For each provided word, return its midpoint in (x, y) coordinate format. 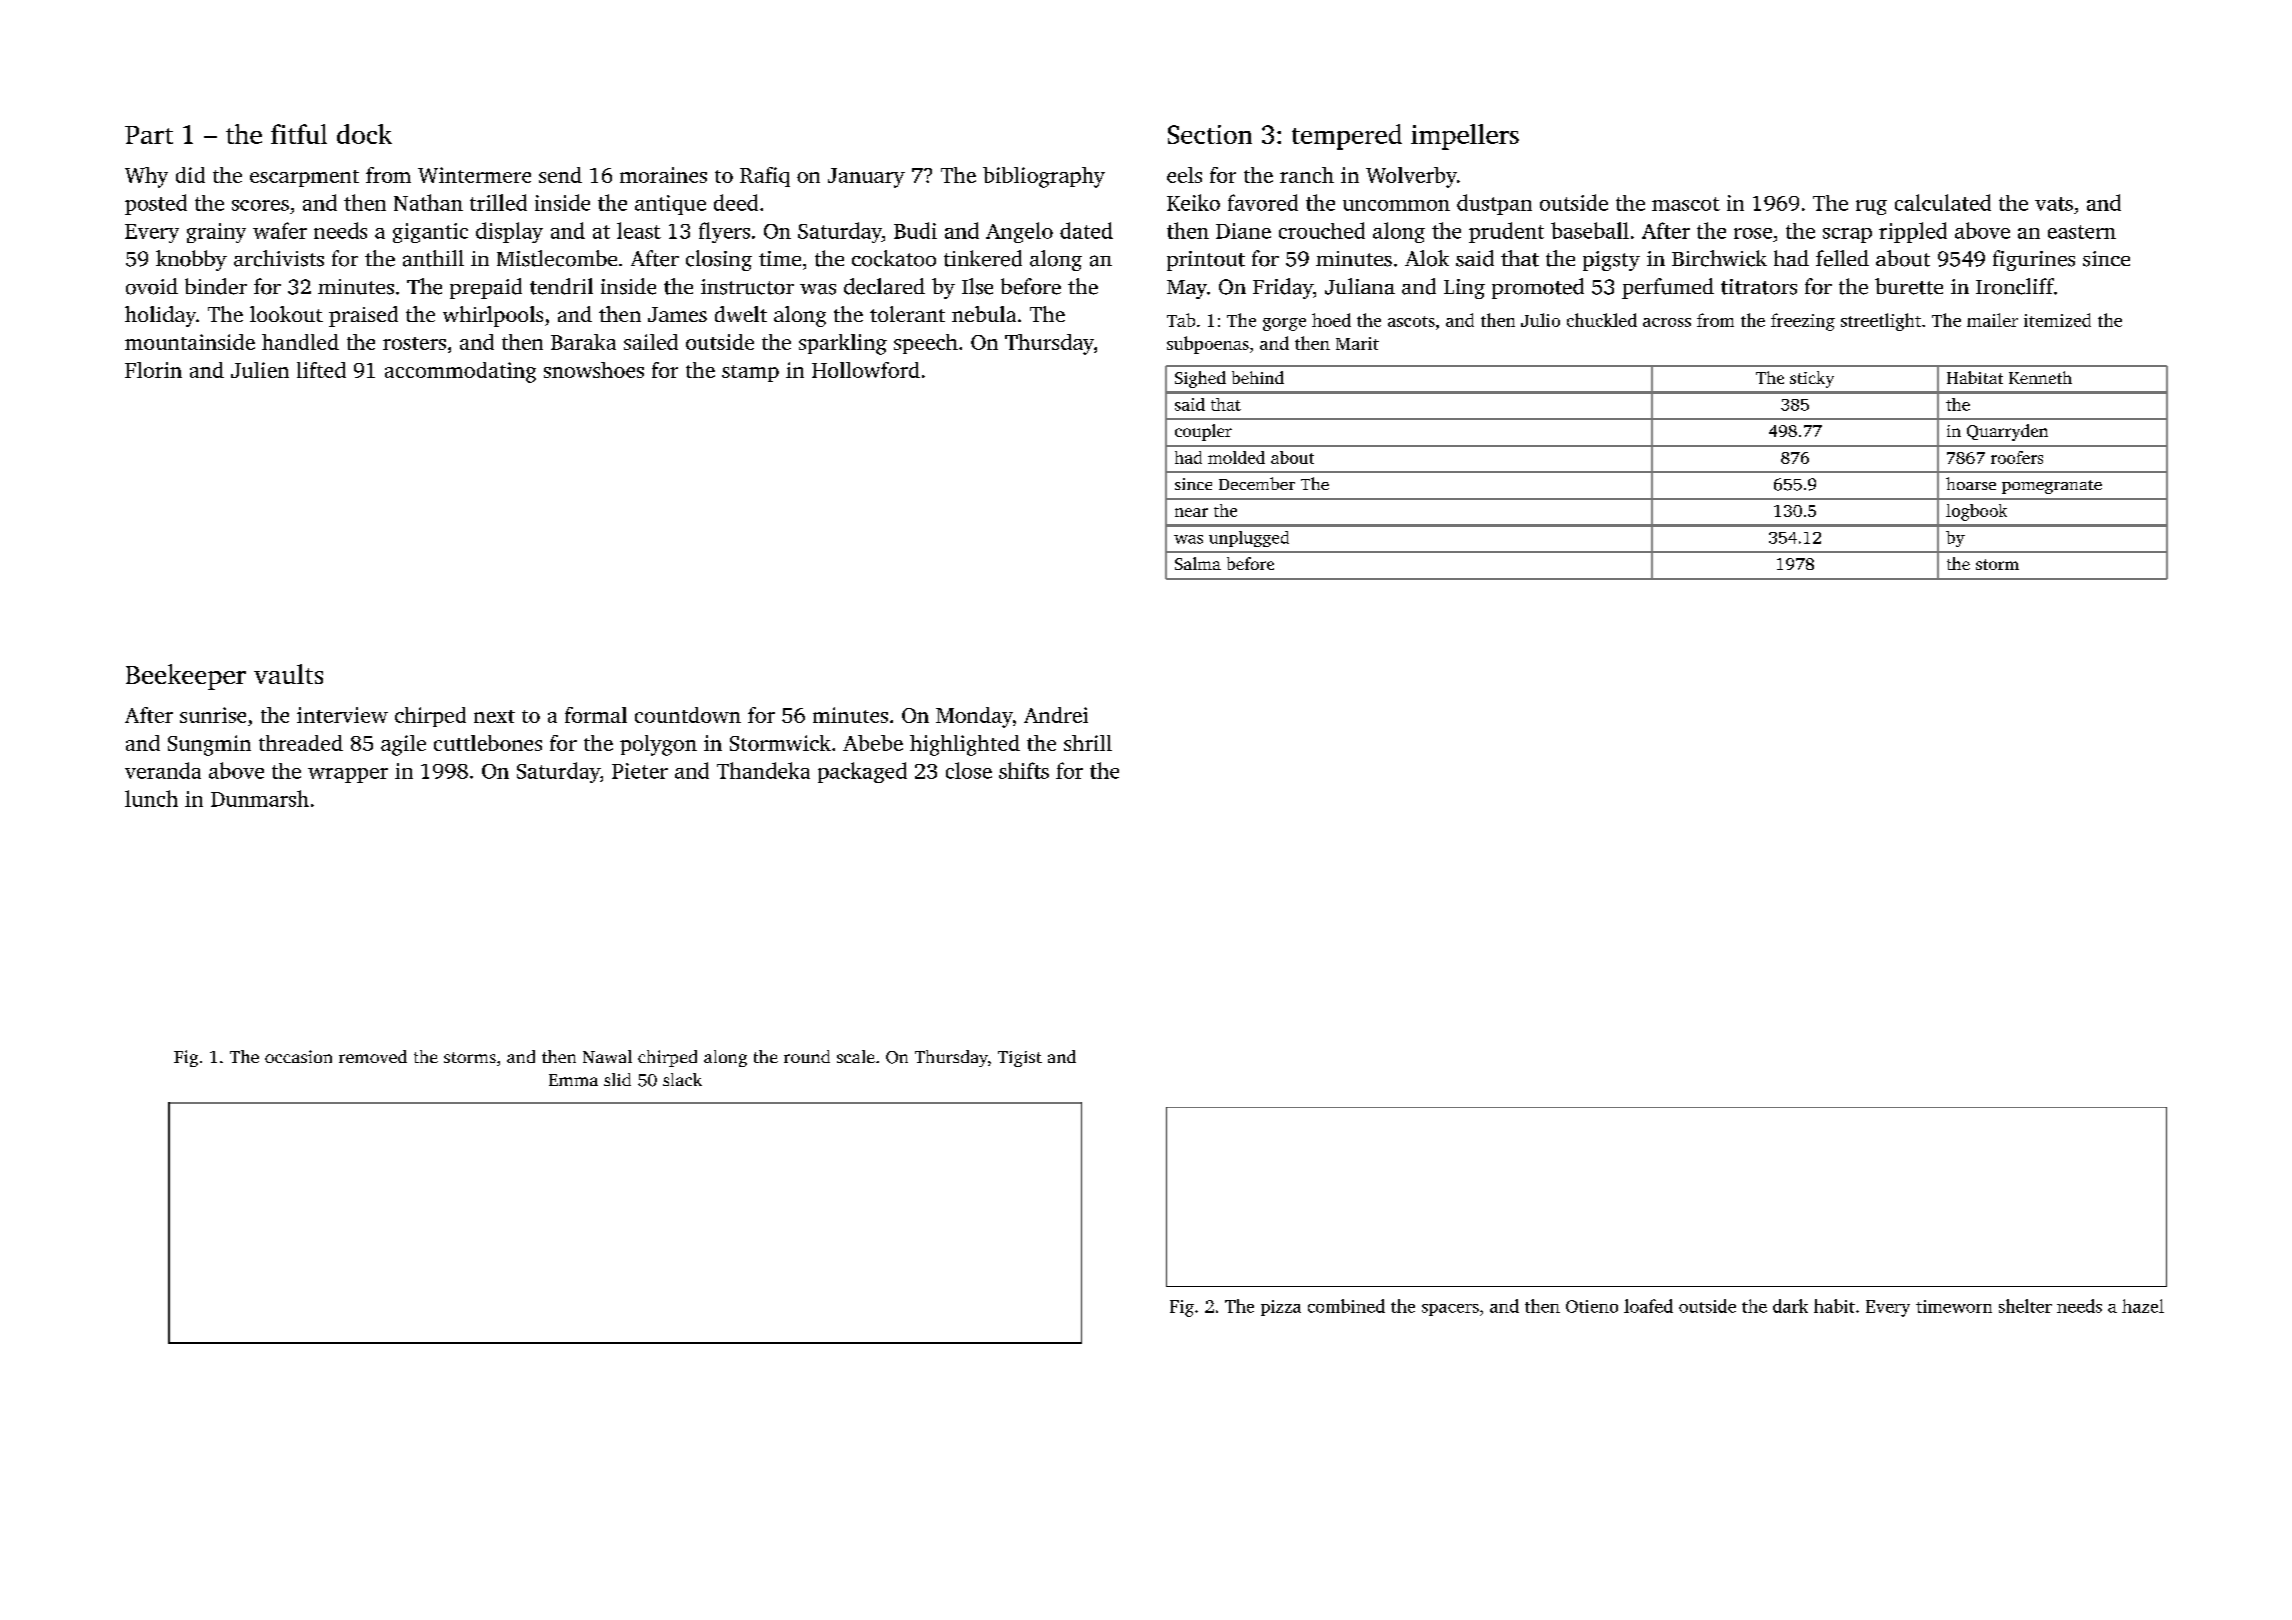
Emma (573, 1080)
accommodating (460, 372)
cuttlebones (488, 743)
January (866, 178)
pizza (1281, 1308)
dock (364, 134)
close (969, 770)
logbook (1976, 512)
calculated (1943, 202)
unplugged (1249, 539)
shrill (1088, 743)
